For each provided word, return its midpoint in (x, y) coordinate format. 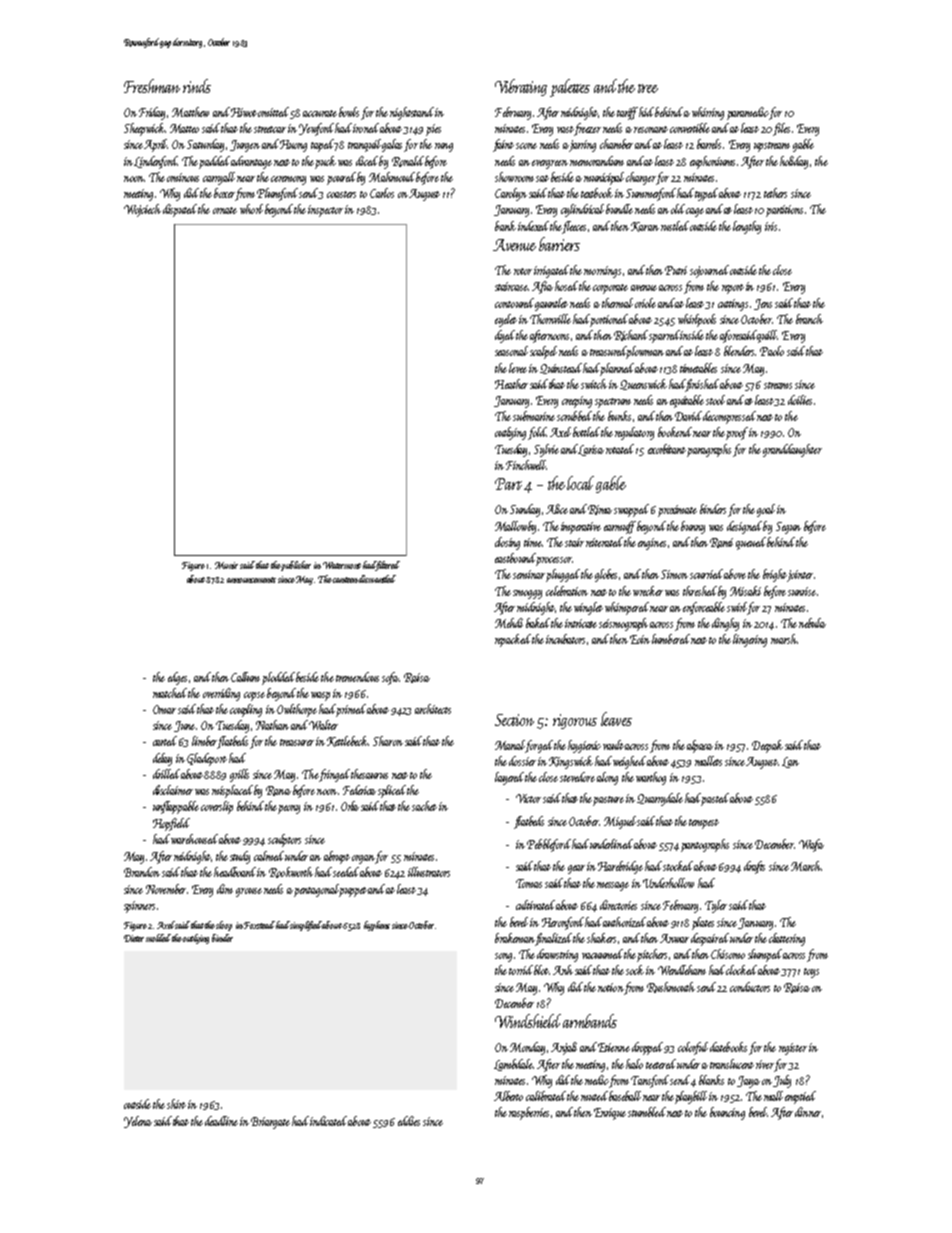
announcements (251, 580)
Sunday (525, 510)
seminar (529, 574)
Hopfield (171, 824)
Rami (721, 543)
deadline (221, 1121)
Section (514, 720)
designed (744, 527)
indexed (533, 226)
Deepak (767, 746)
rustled (675, 226)
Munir (226, 565)
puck (325, 162)
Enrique (610, 1114)
